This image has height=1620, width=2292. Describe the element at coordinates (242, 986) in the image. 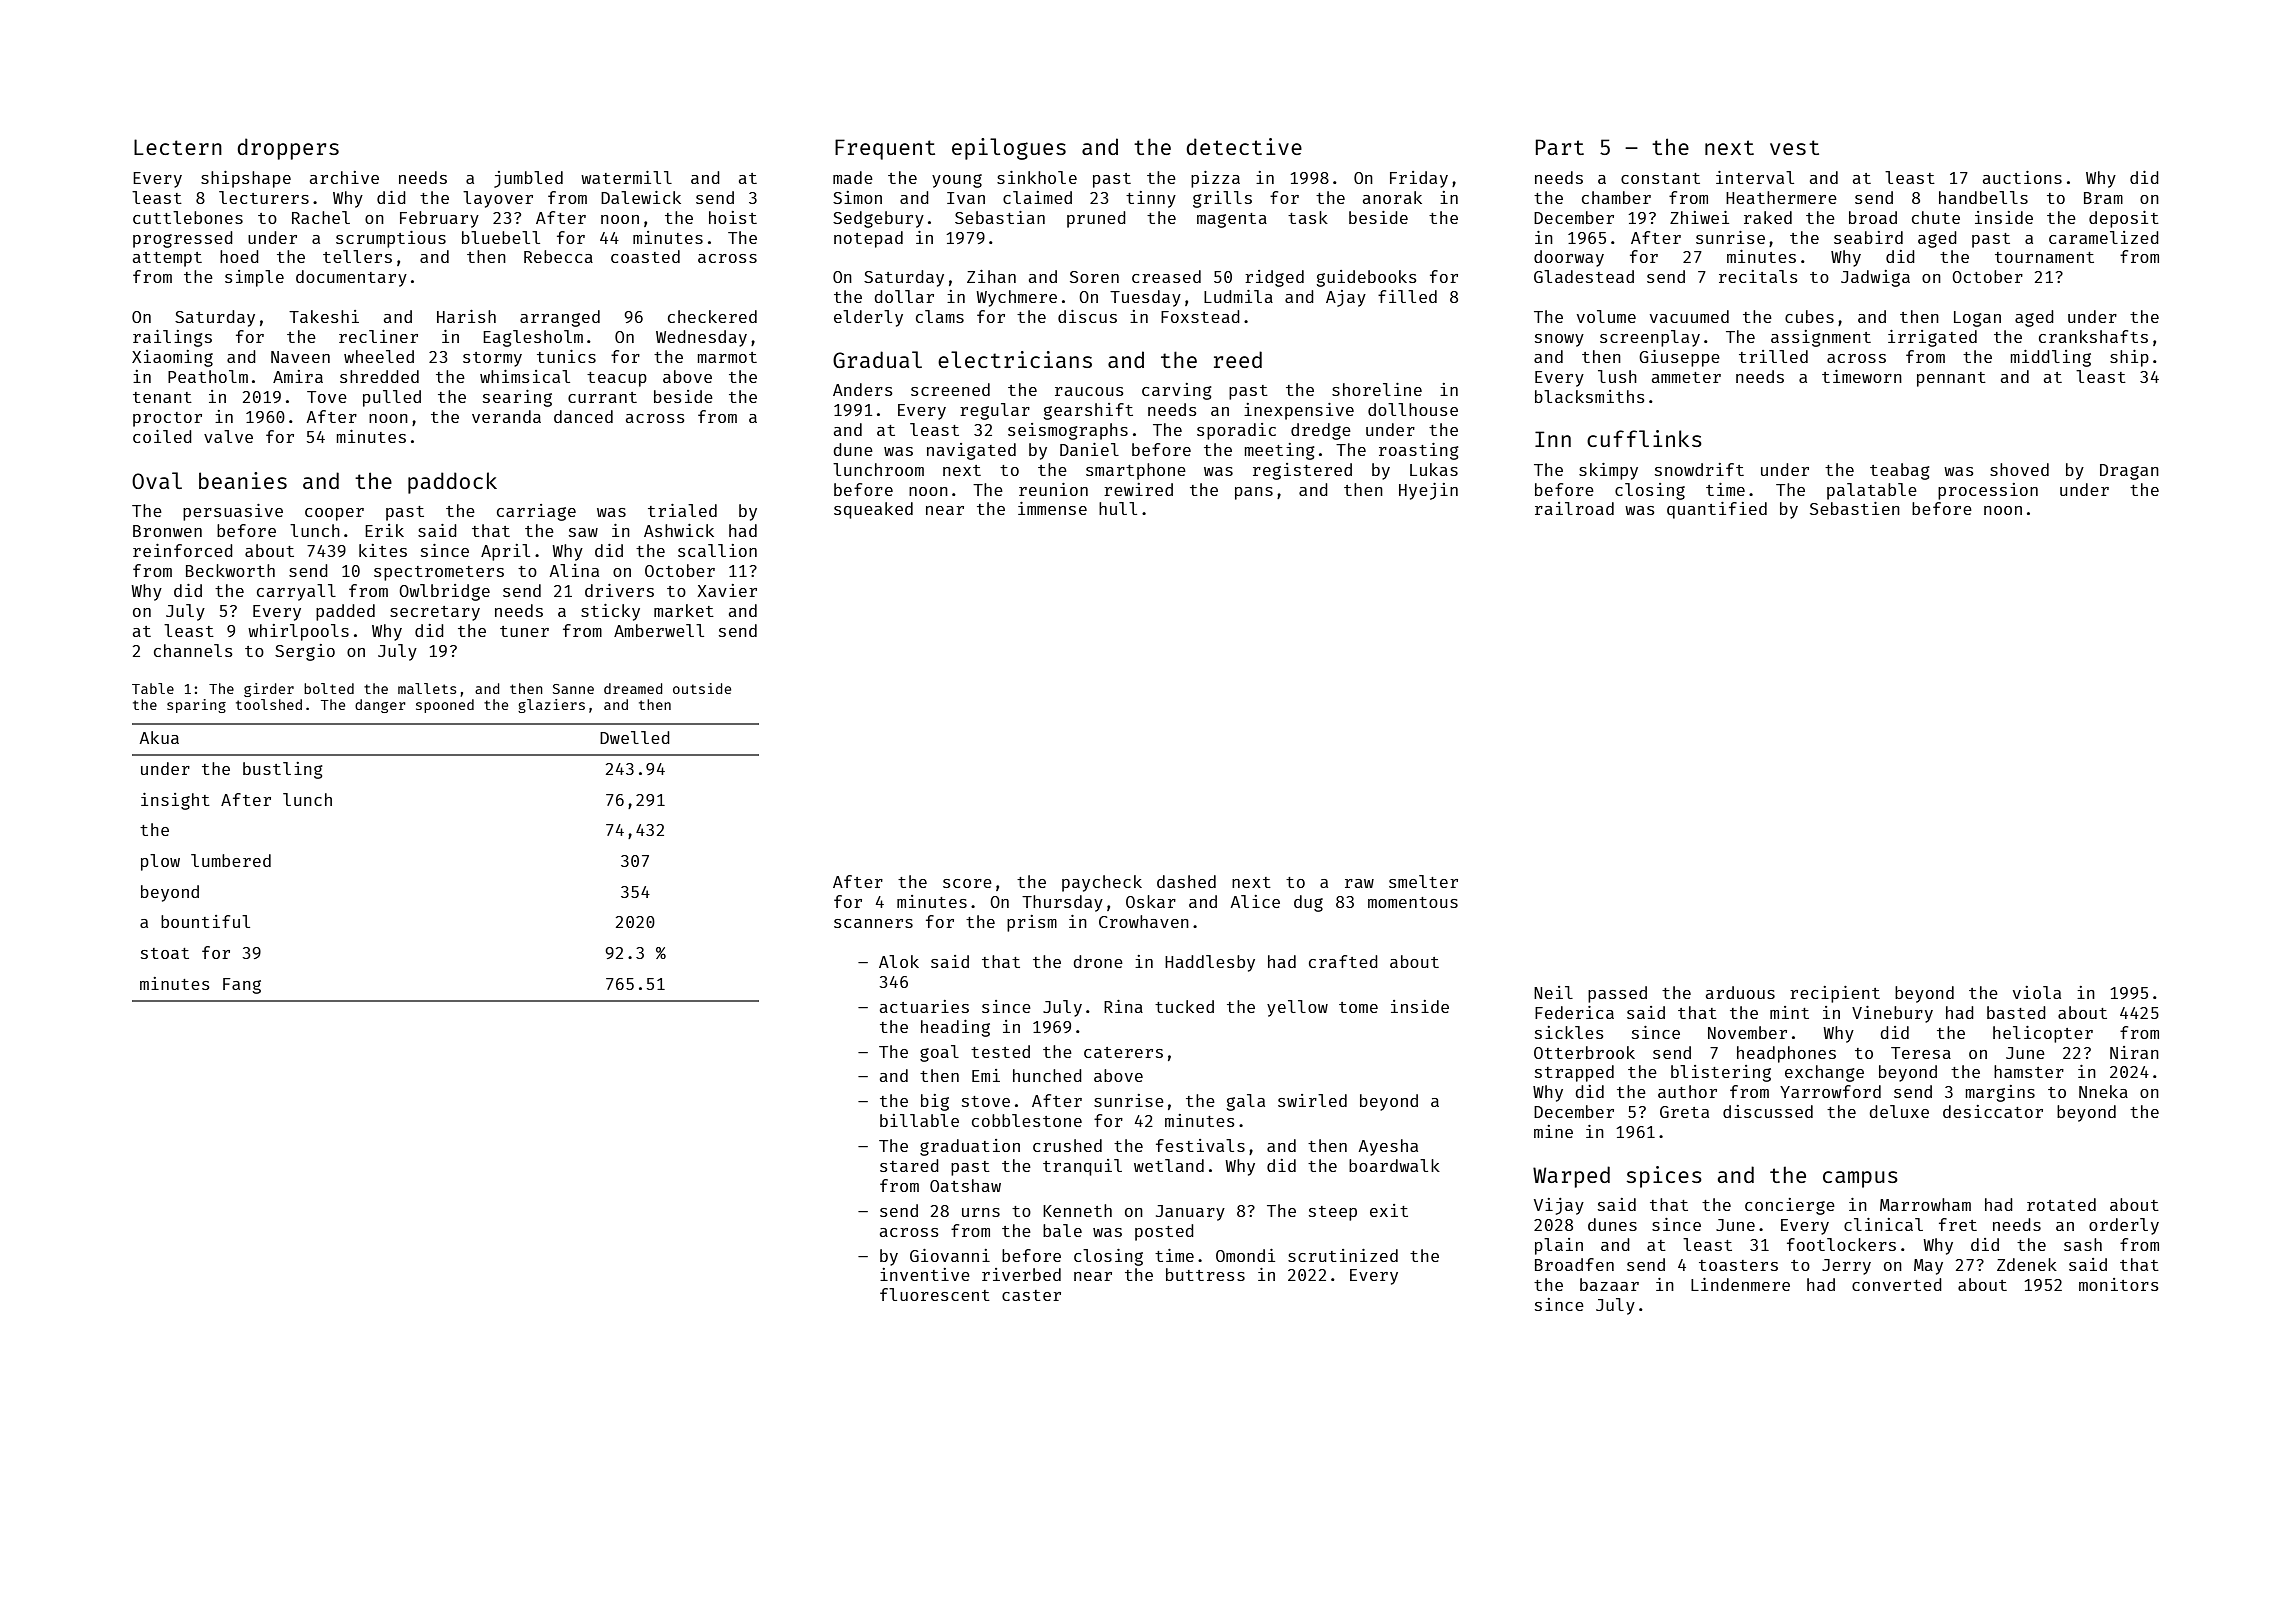

I see `Fang` at that location.
